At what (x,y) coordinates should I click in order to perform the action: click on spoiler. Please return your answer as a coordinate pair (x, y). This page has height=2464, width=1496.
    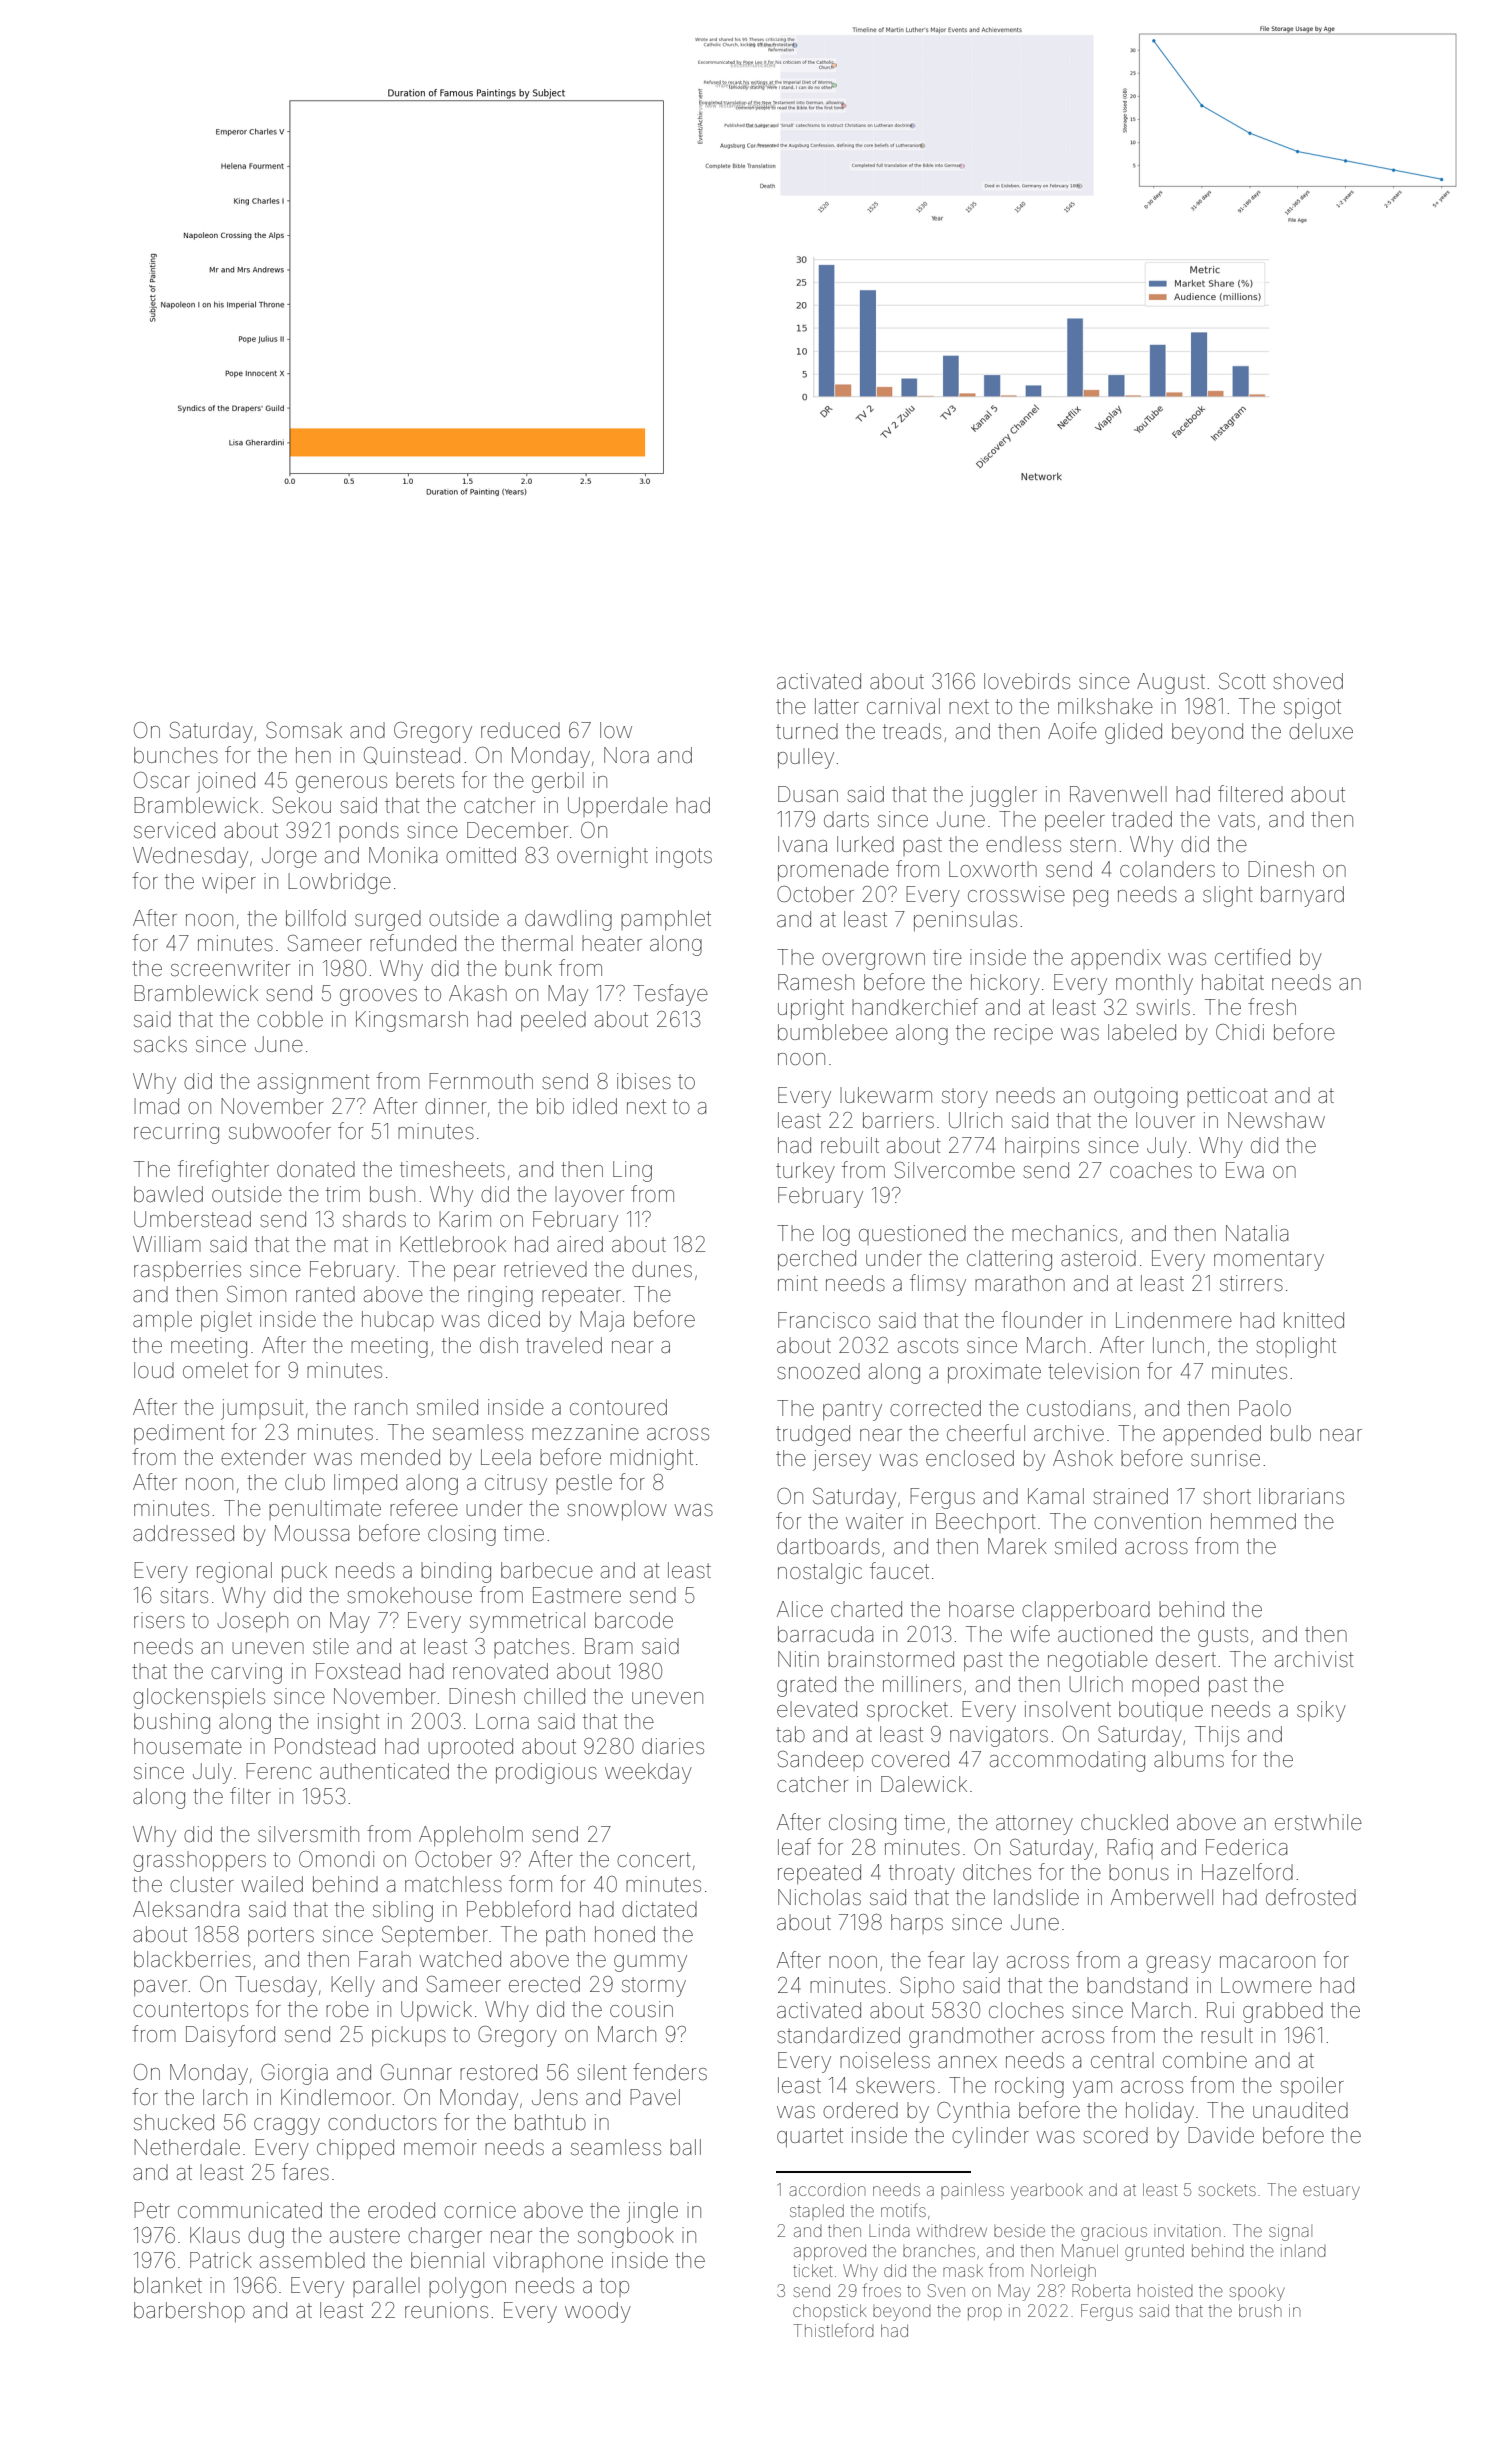
    Looking at the image, I should click on (1312, 2087).
